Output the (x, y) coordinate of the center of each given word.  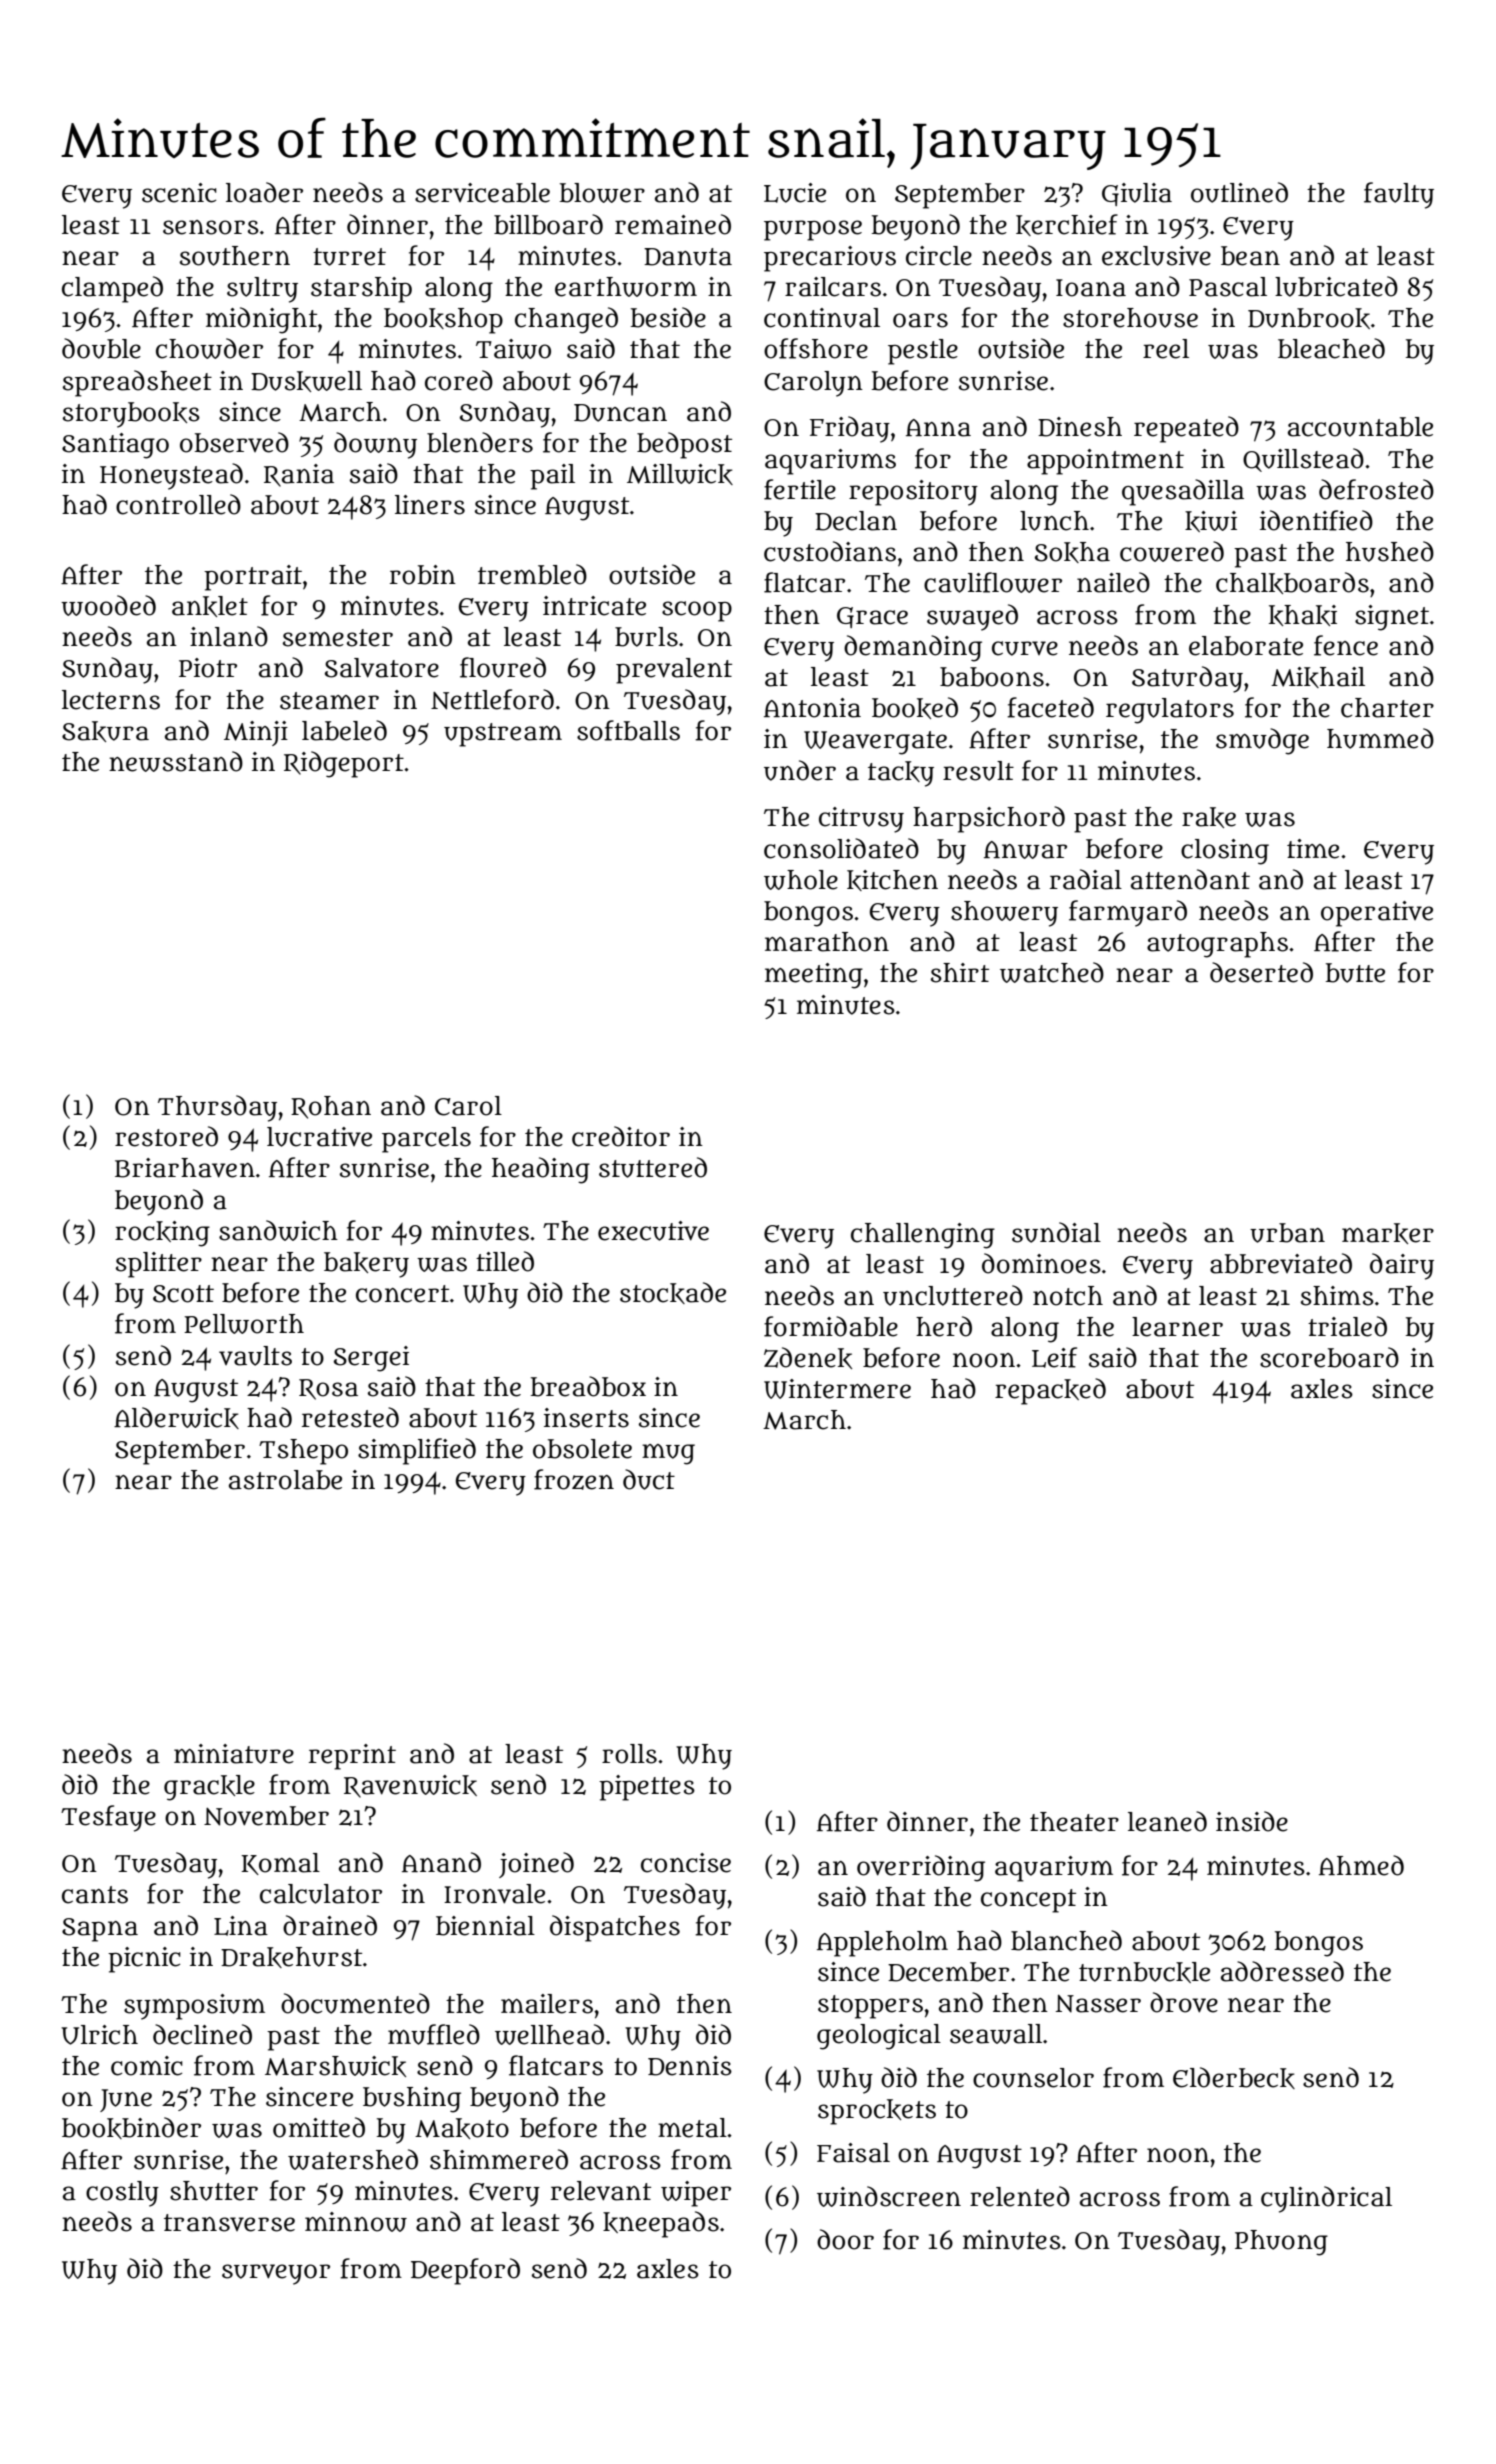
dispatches (615, 1928)
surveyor (276, 2274)
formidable (831, 1326)
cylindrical (1326, 2199)
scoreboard (1329, 1357)
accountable (1360, 427)
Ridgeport (344, 764)
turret (349, 257)
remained (673, 224)
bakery (366, 1265)
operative (1377, 914)
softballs (628, 730)
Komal (280, 1864)
